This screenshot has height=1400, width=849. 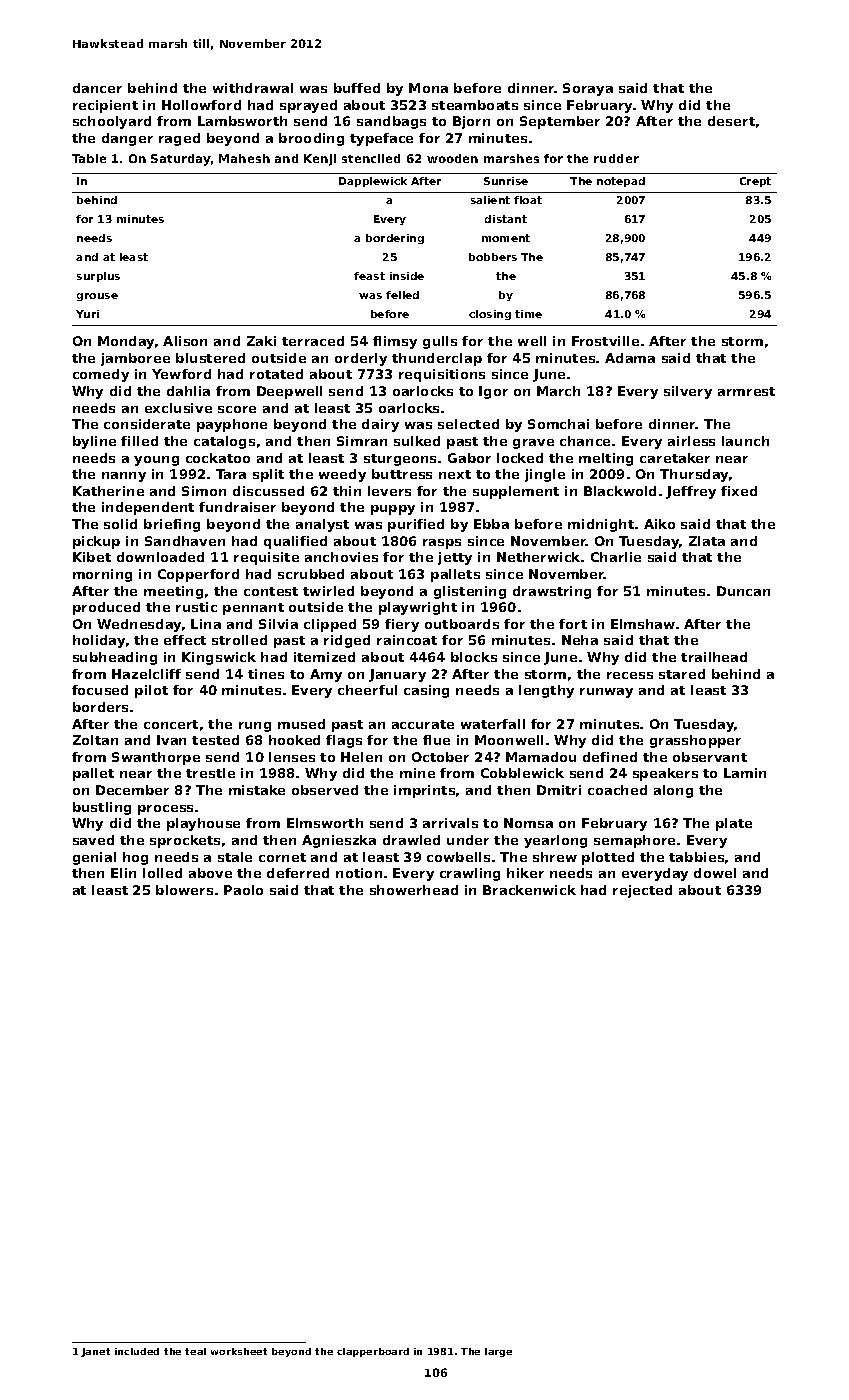 What do you see at coordinates (659, 524) in the screenshot?
I see `Aiko` at bounding box center [659, 524].
